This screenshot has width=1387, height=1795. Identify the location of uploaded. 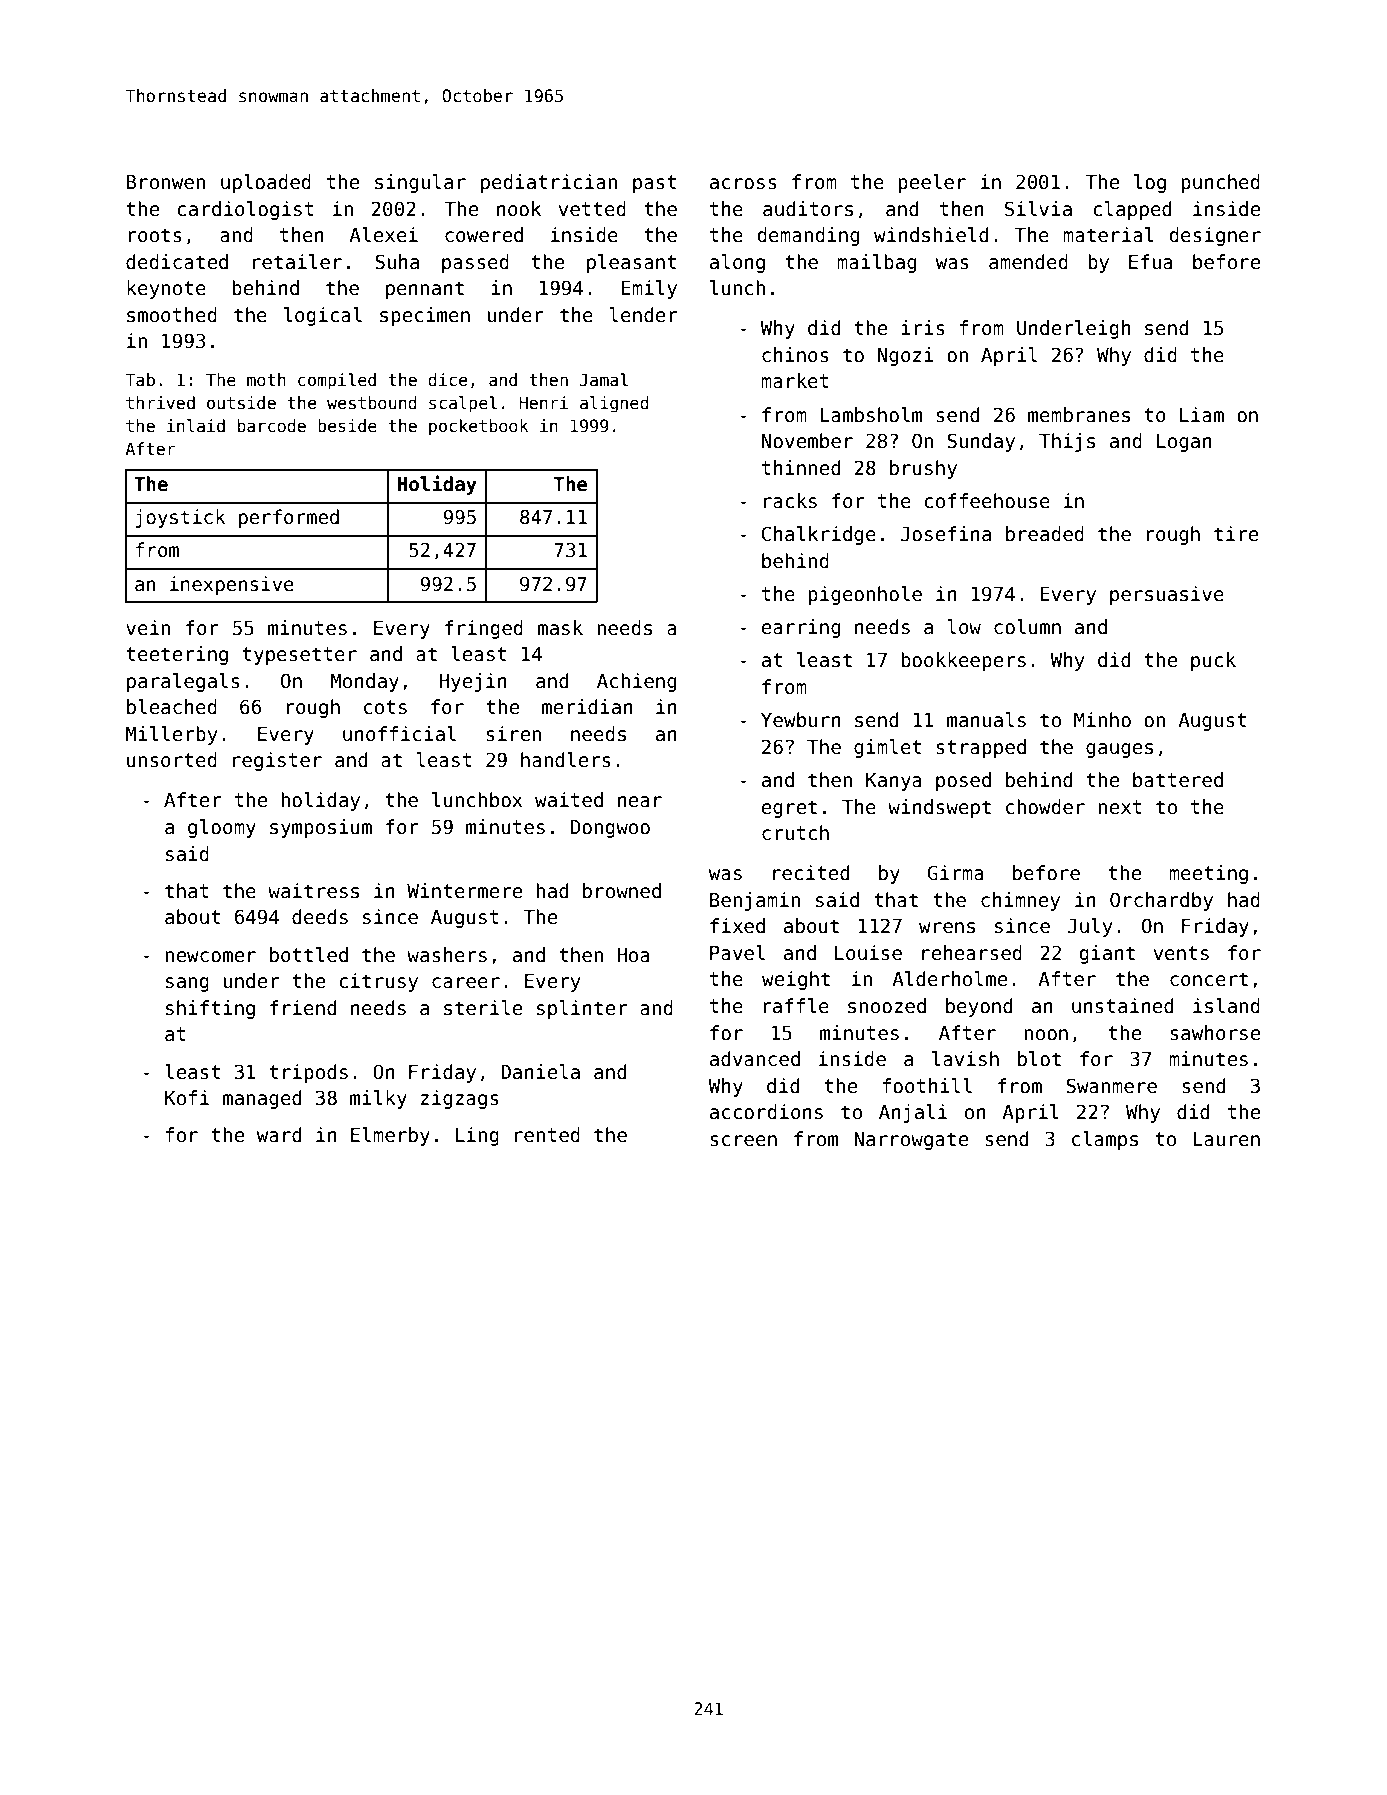
(266, 183).
